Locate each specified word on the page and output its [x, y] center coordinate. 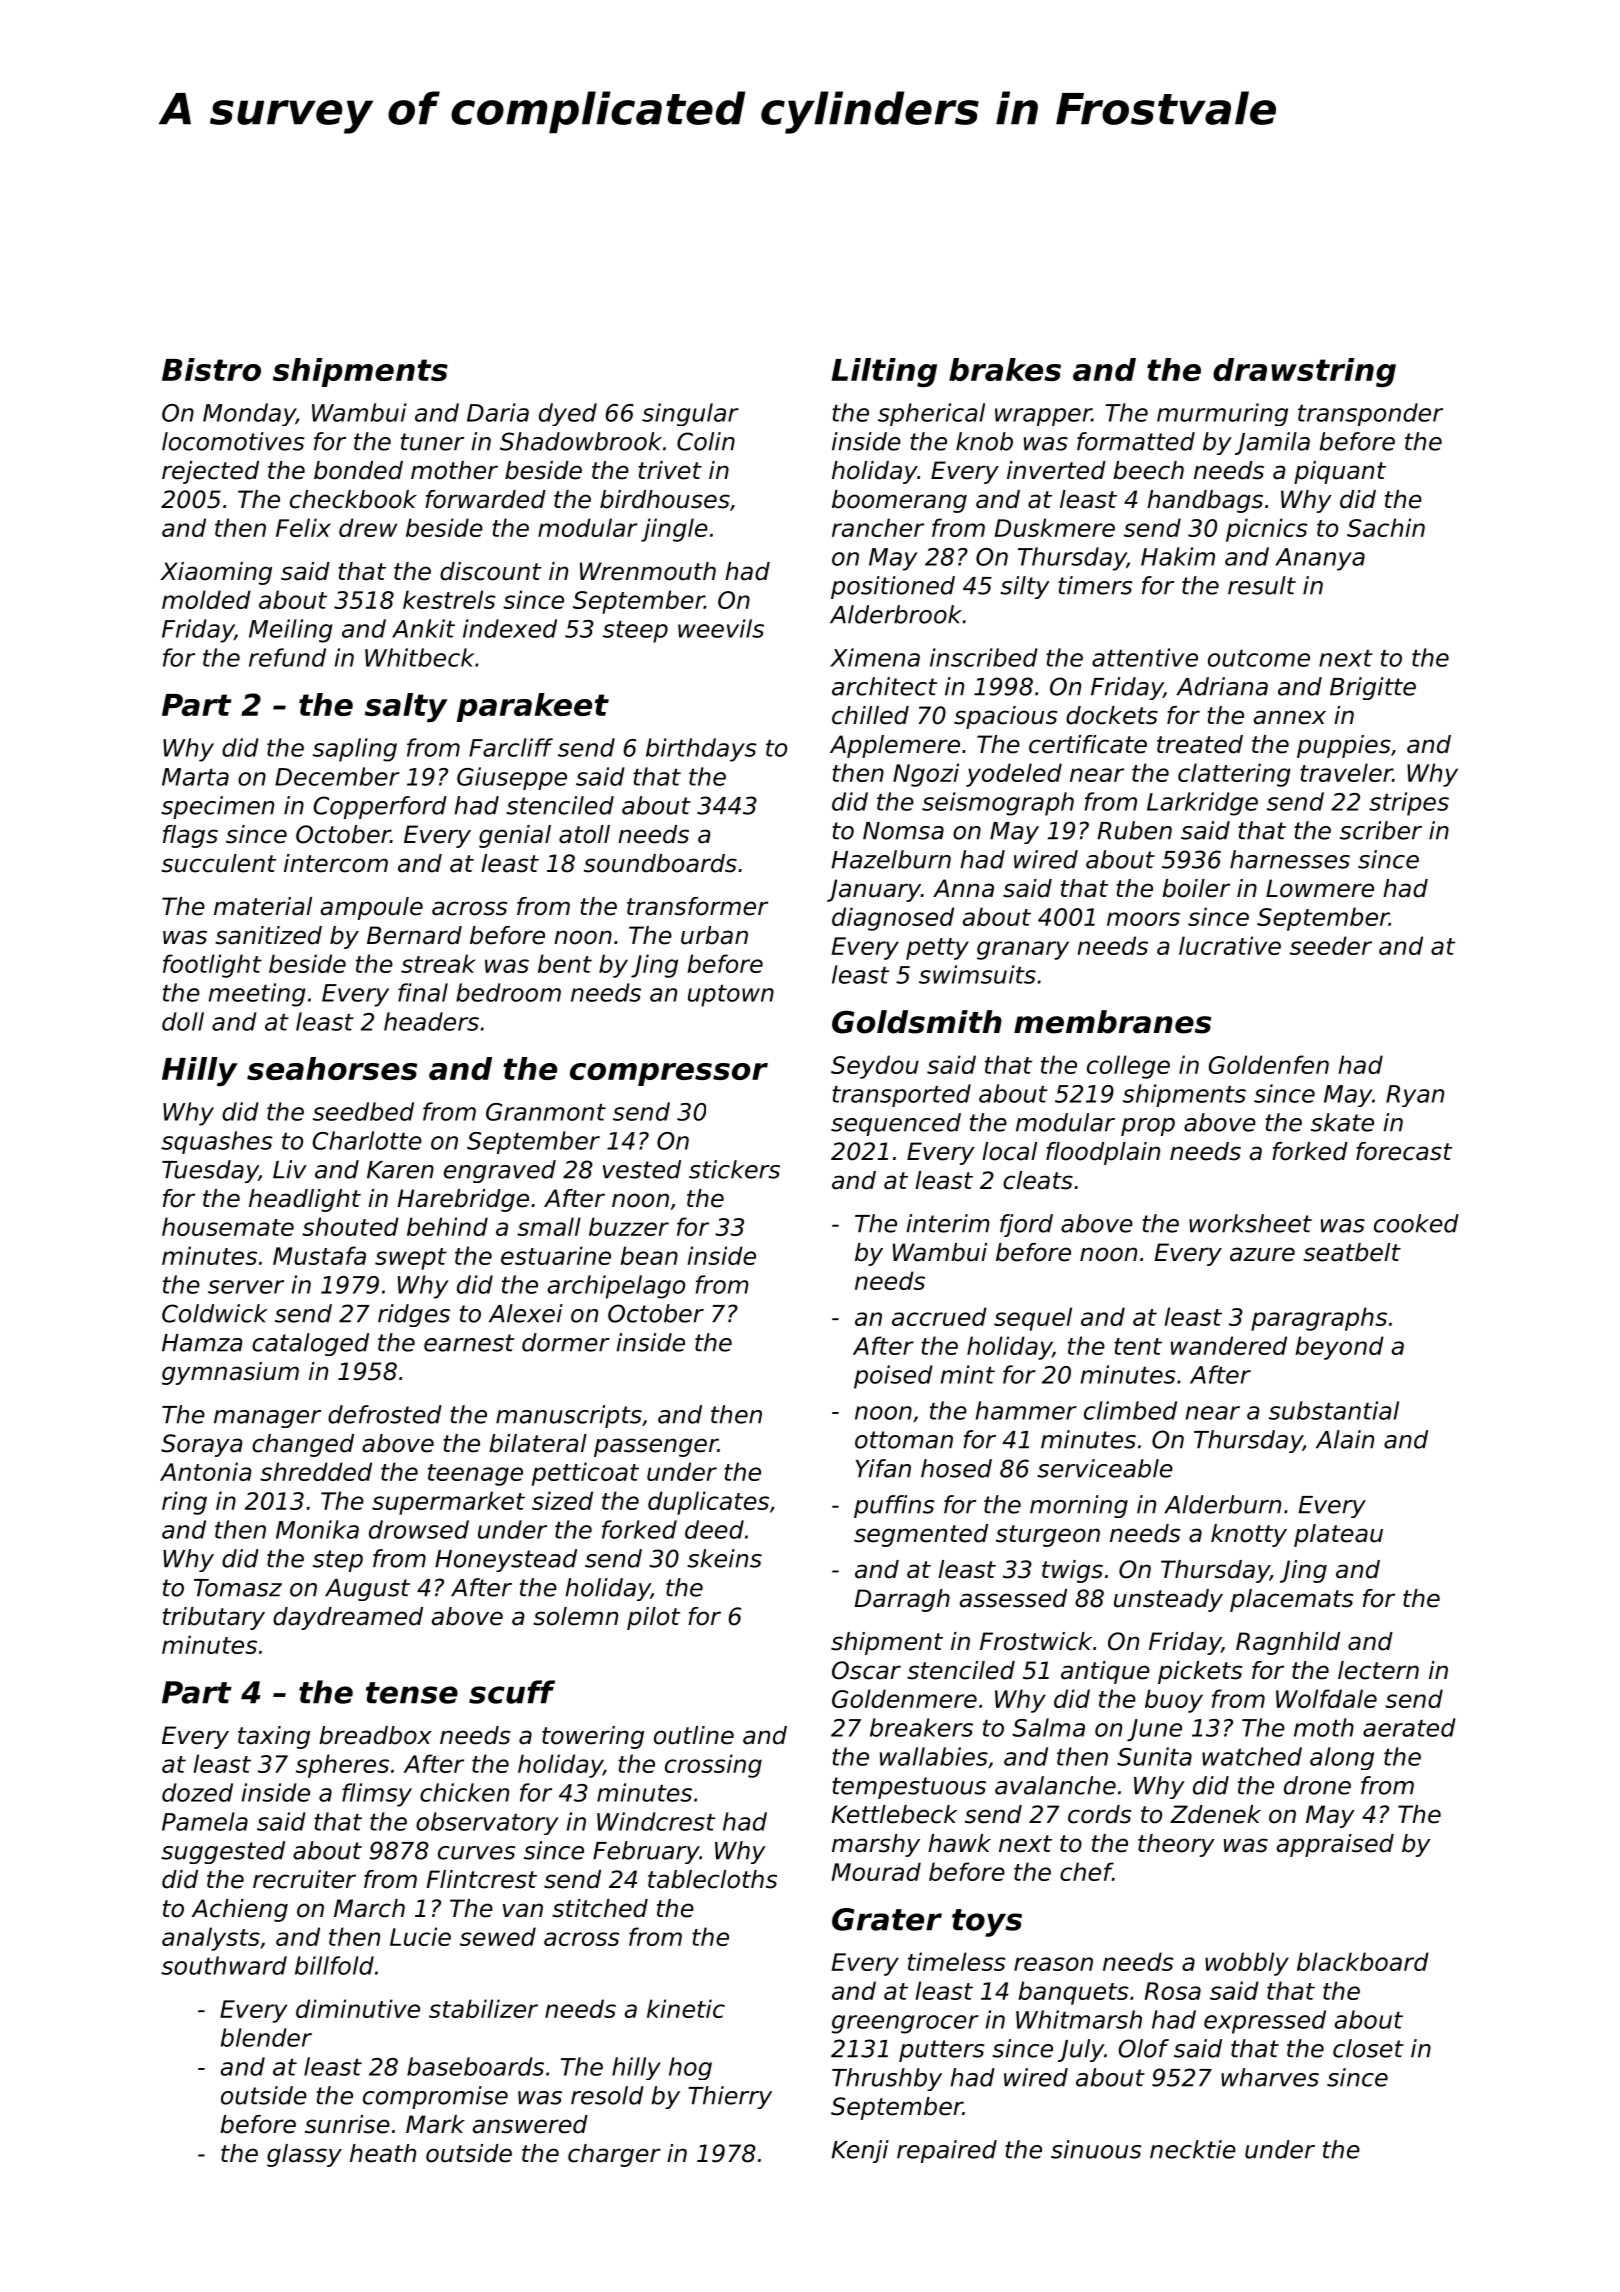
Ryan [1415, 1096]
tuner [432, 442]
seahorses [332, 1068]
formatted [1136, 441]
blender [266, 2037]
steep [635, 632]
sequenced [896, 1124]
